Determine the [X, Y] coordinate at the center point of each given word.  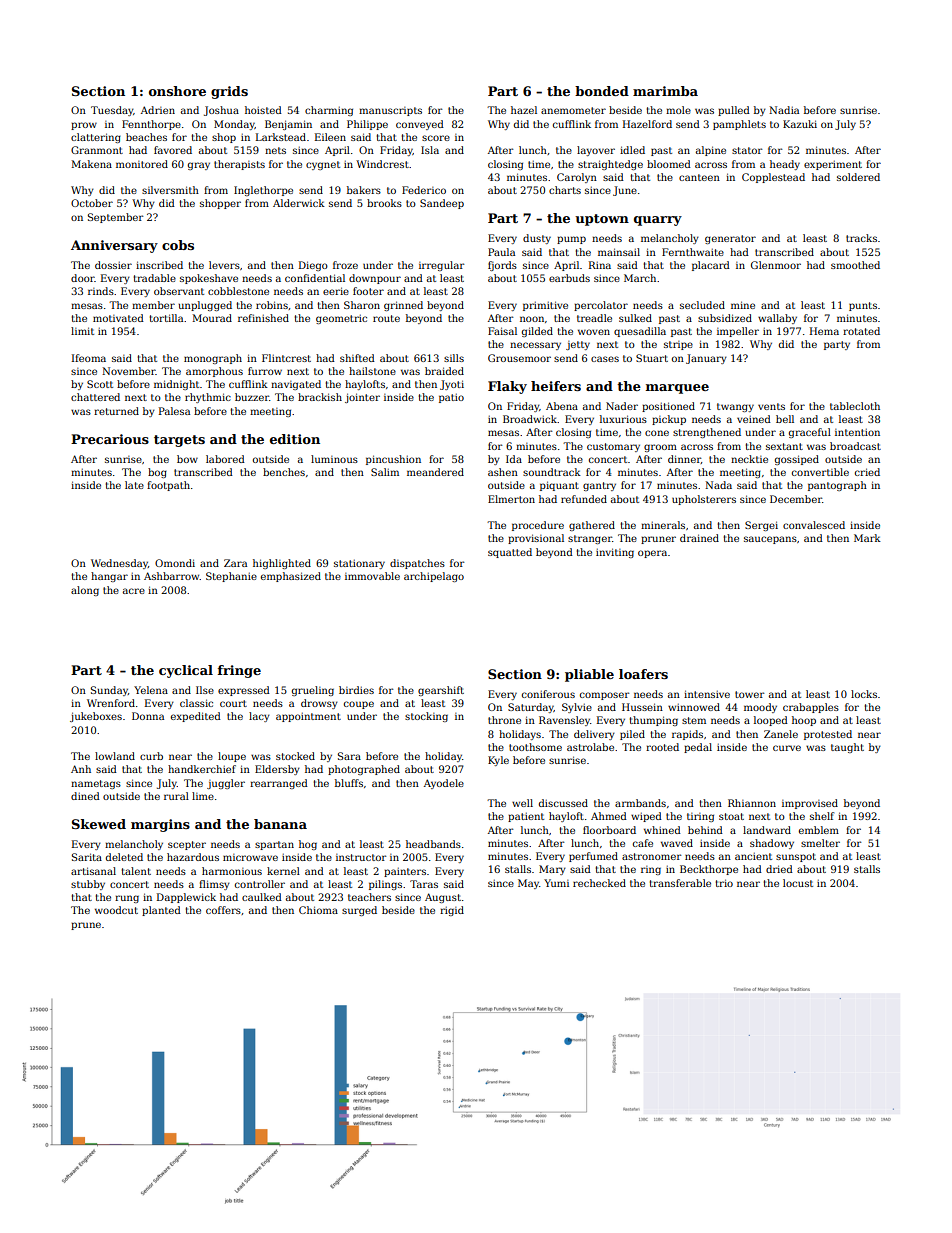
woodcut [116, 910]
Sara [349, 756]
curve [787, 748]
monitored [142, 164]
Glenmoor [776, 265]
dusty [537, 239]
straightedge [610, 165]
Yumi [556, 883]
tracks [861, 238]
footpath [168, 486]
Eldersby [277, 770]
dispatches [417, 564]
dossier [113, 265]
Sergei [761, 526]
